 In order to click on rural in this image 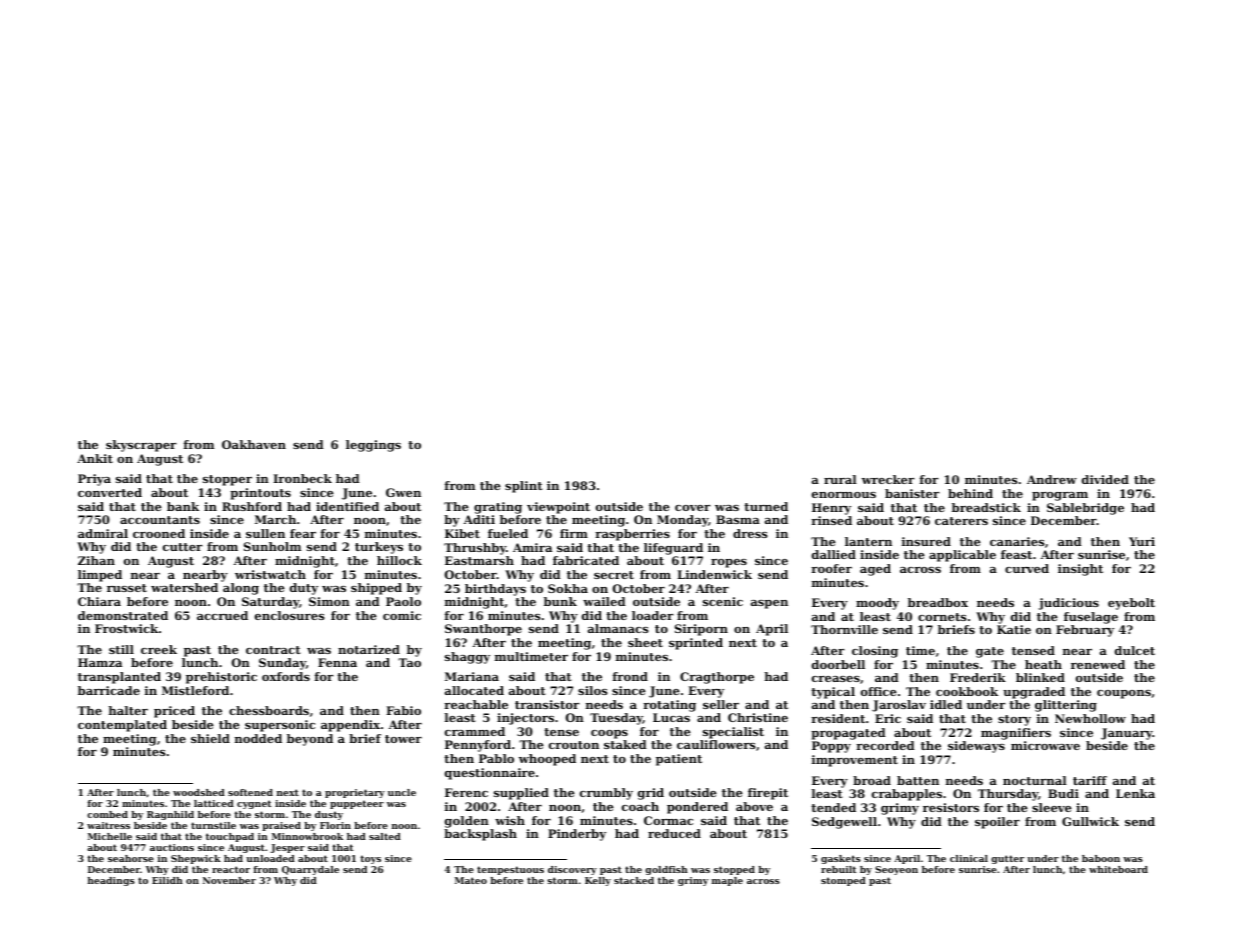, I will do `click(840, 479)`.
